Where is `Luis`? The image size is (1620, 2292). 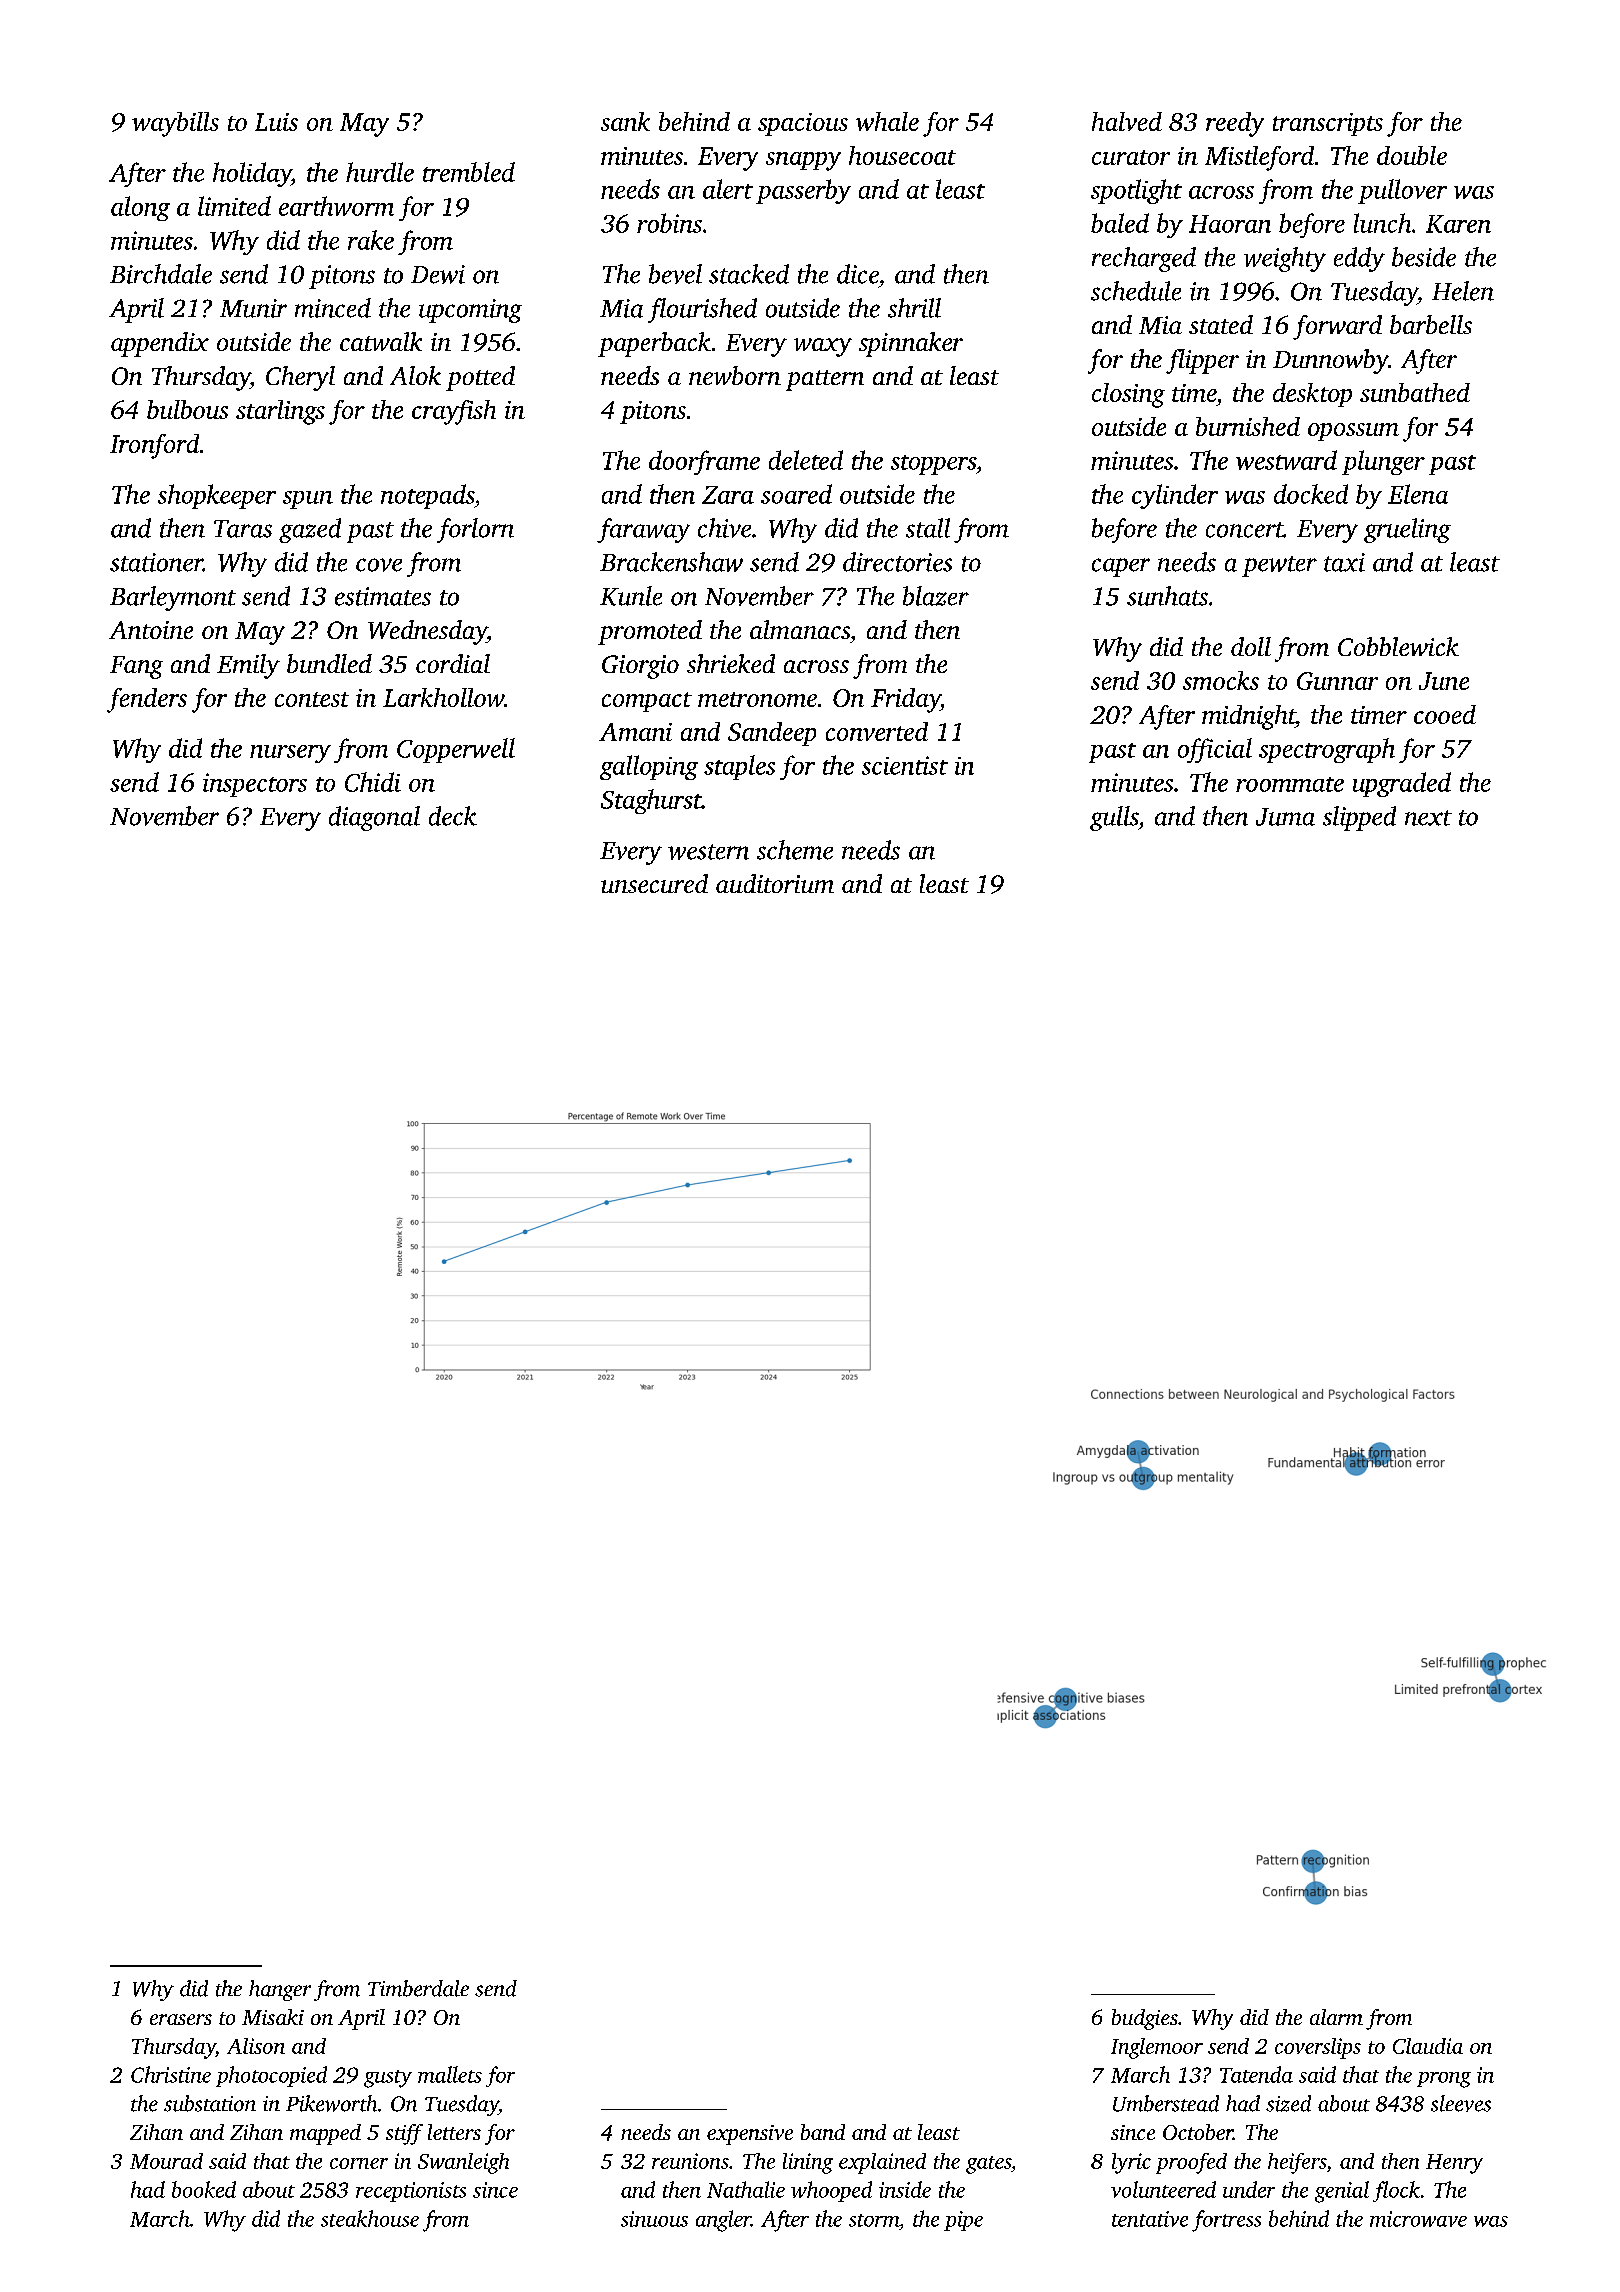 Luis is located at coordinates (276, 122).
